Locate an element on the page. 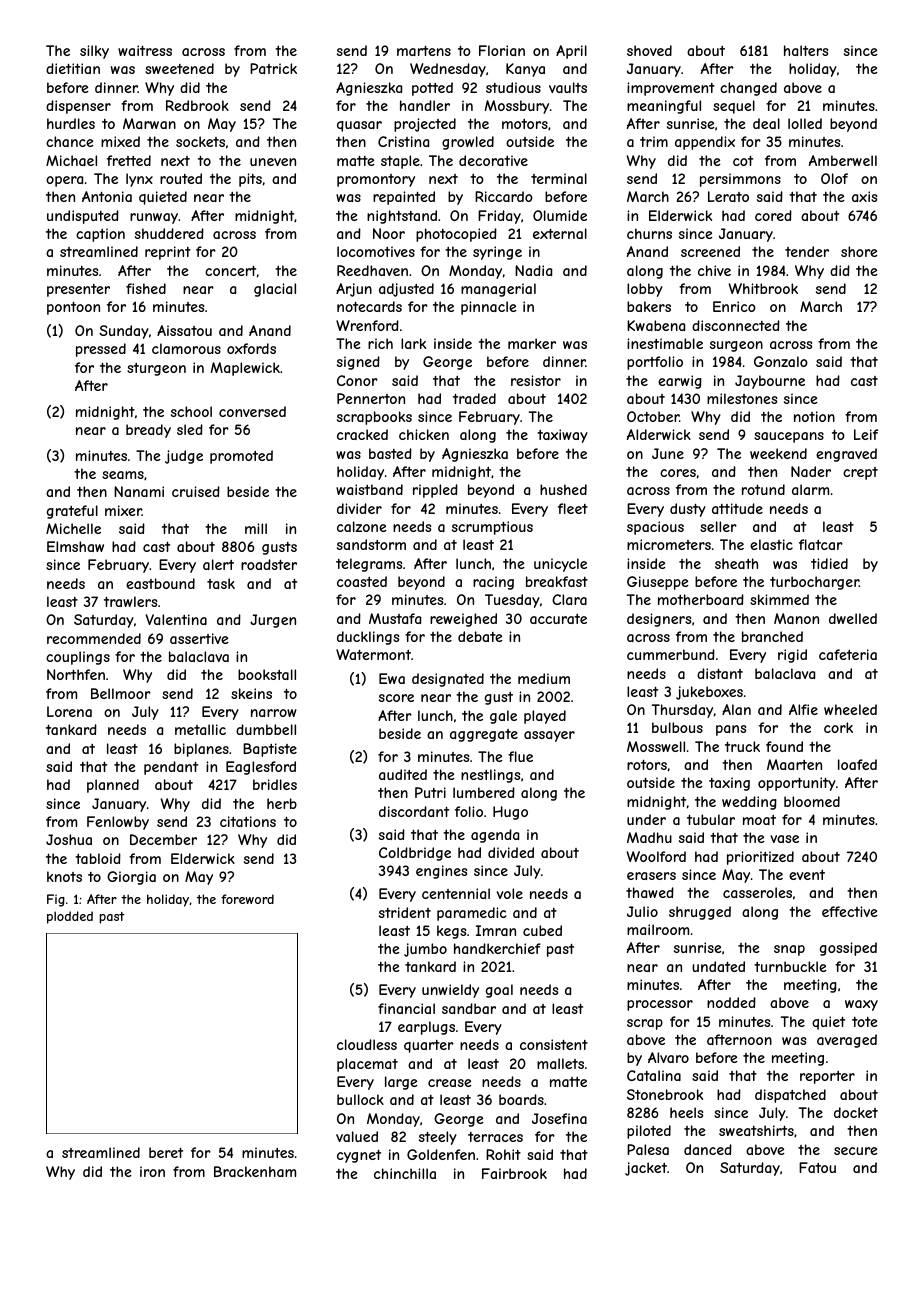 The image size is (924, 1308). Alfie is located at coordinates (803, 709).
